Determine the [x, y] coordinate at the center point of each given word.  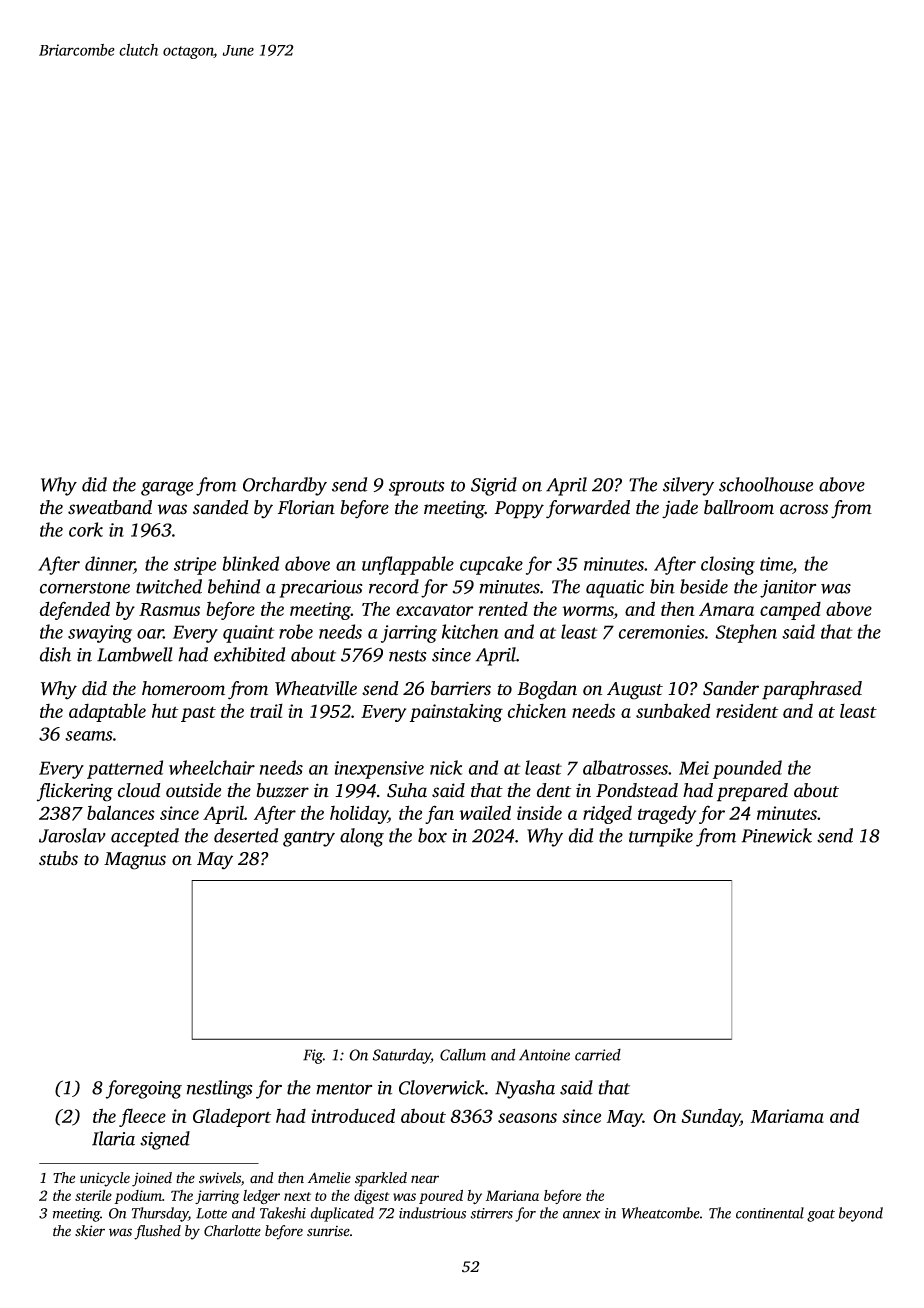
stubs [58, 858]
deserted [246, 835]
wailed [485, 812]
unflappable [408, 565]
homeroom [183, 688]
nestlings [220, 1089]
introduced [353, 1115]
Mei [694, 768]
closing [728, 565]
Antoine [544, 1055]
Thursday [160, 1214]
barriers [461, 688]
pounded [747, 769]
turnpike [661, 837]
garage [167, 488]
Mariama [787, 1116]
